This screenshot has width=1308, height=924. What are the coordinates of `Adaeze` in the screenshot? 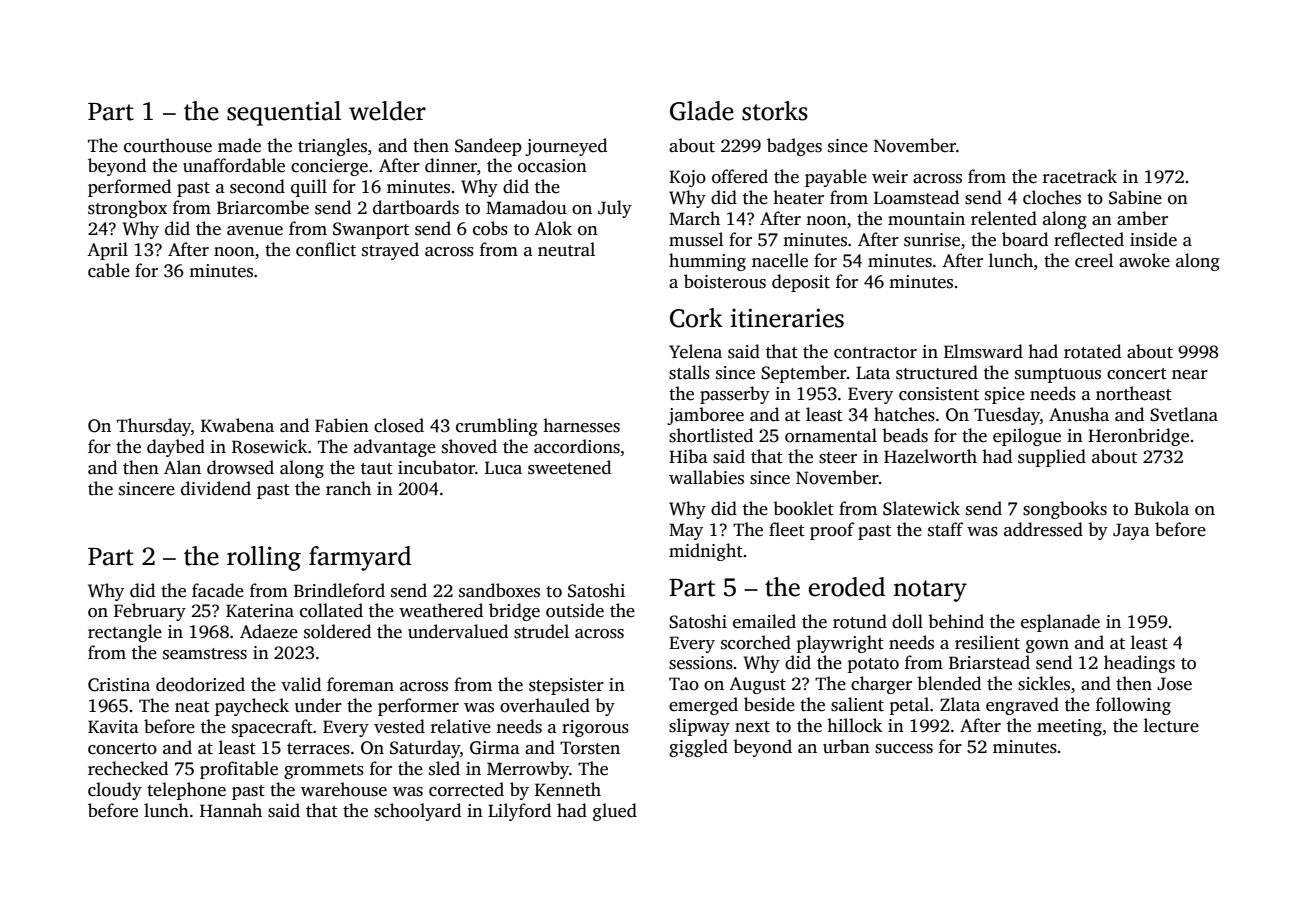 It's located at (269, 631).
